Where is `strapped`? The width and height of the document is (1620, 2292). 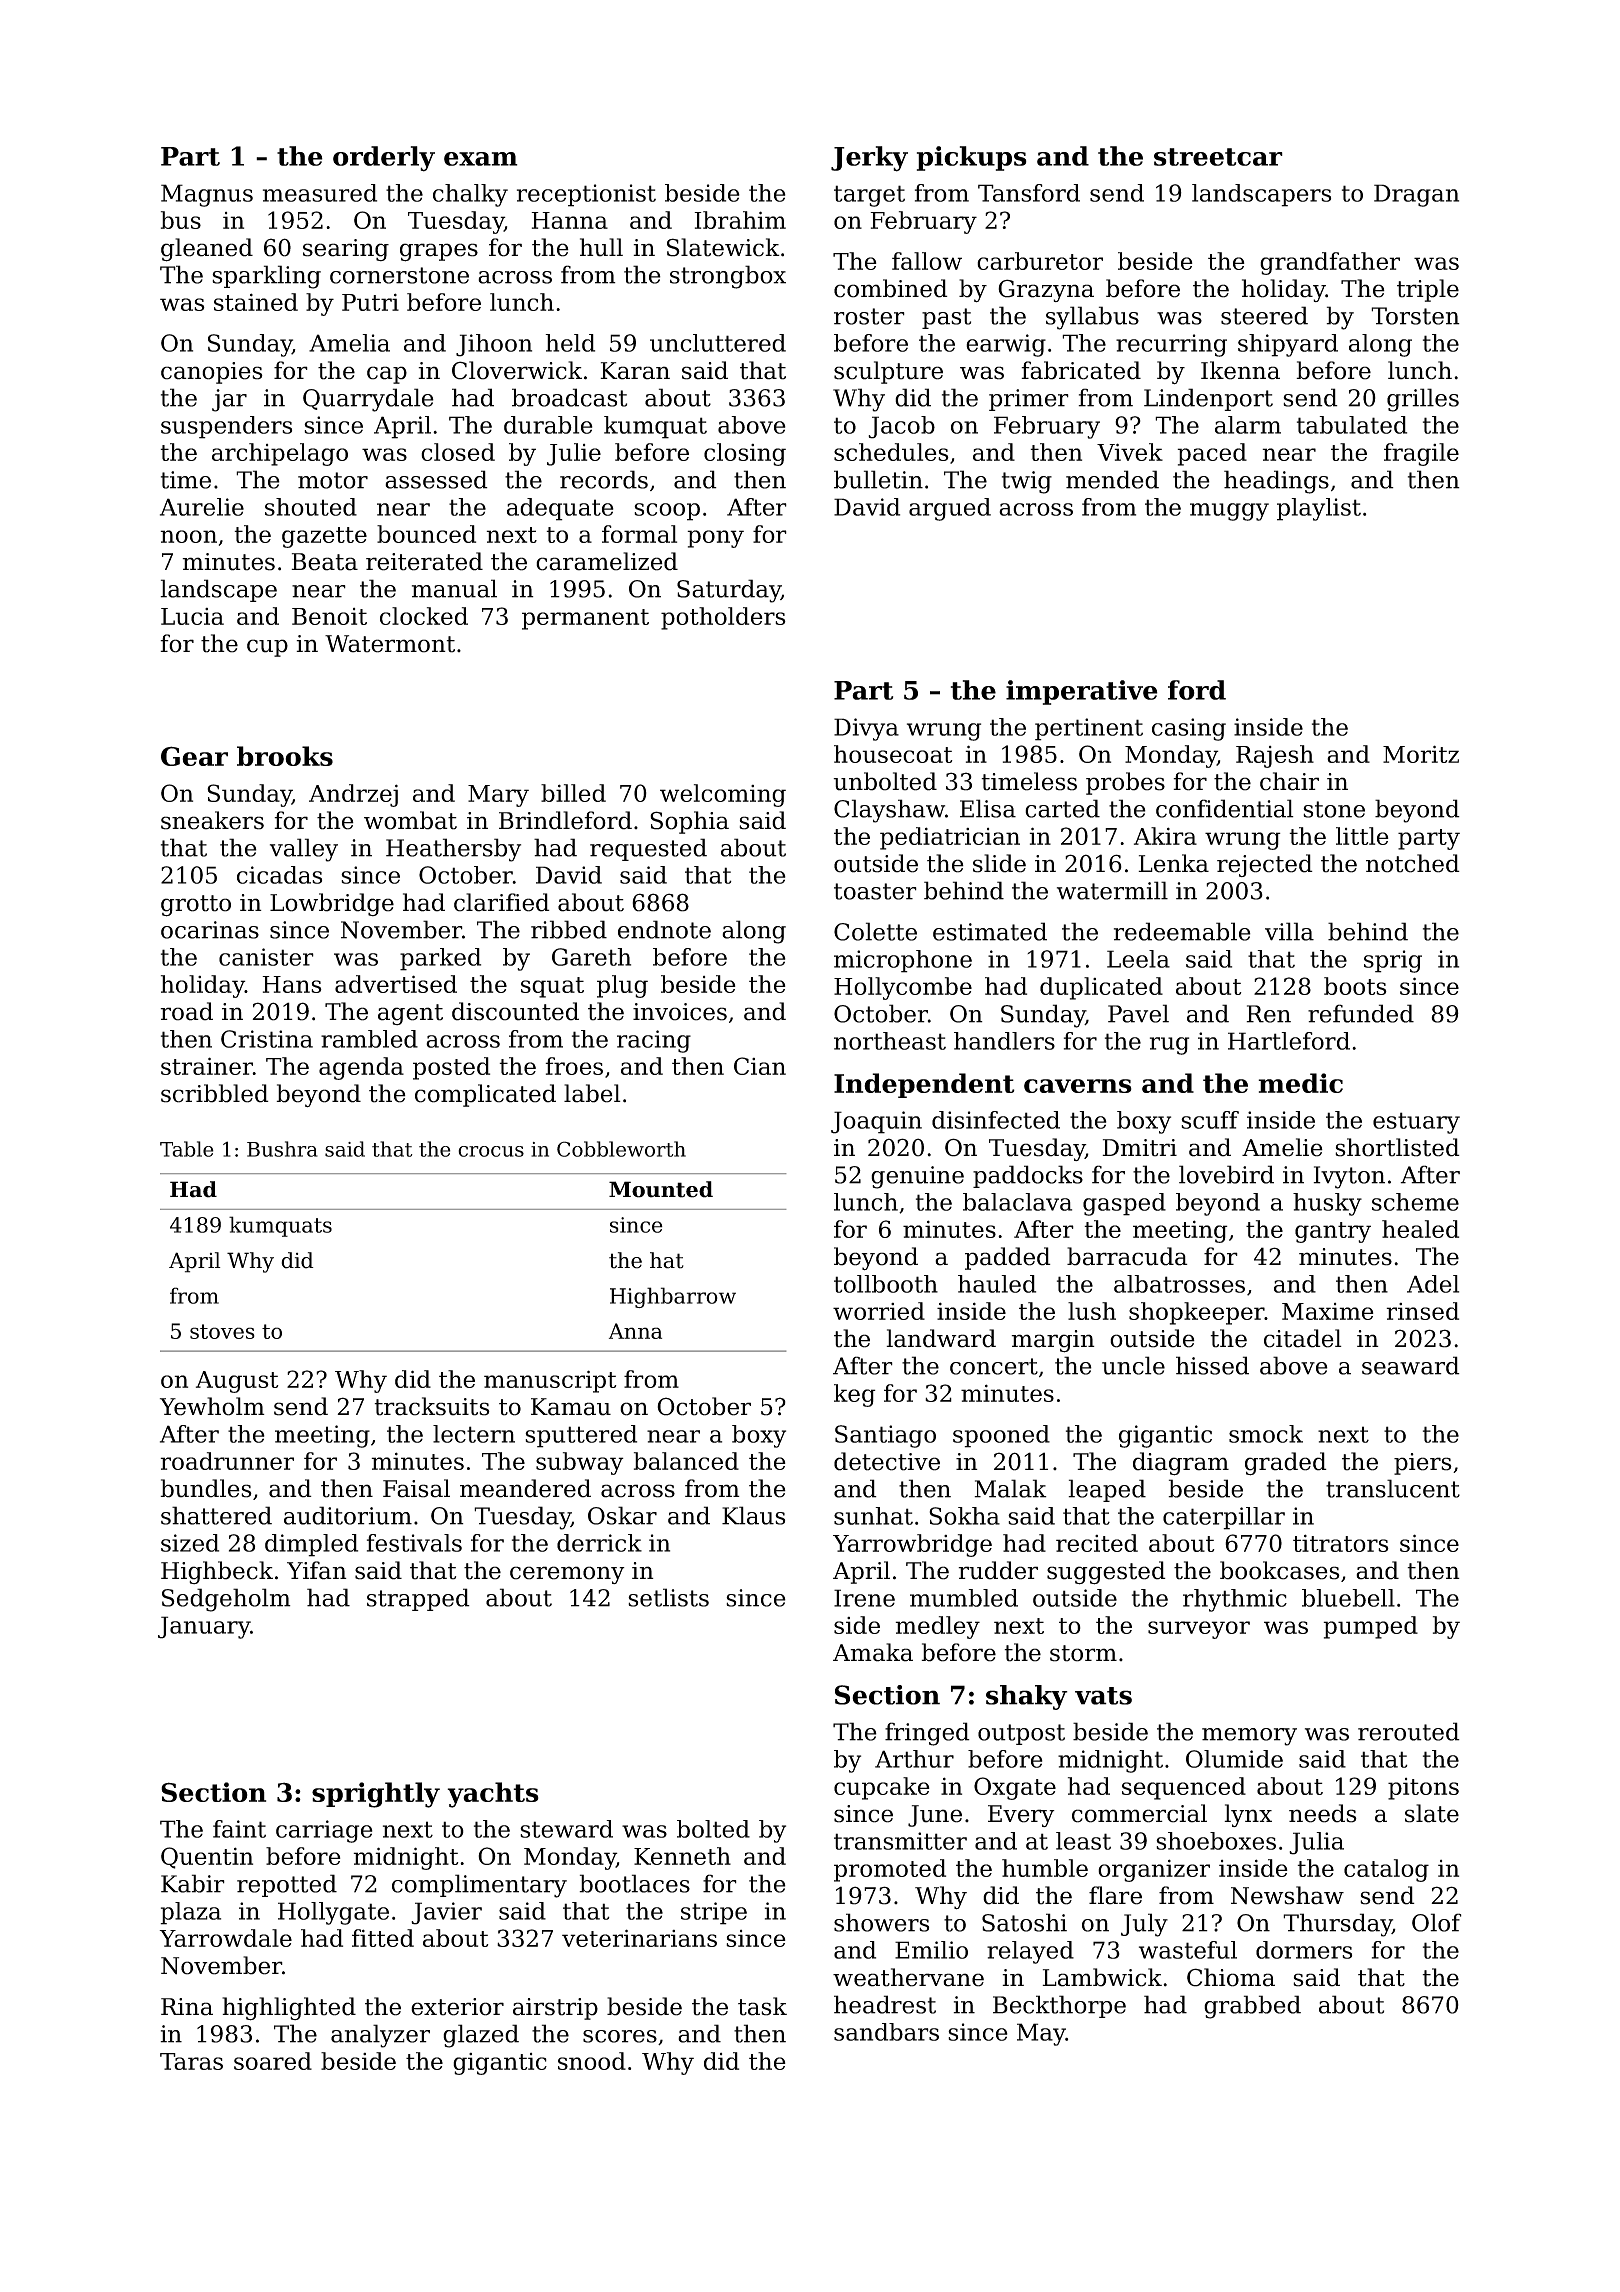
strapped is located at coordinates (418, 1599).
